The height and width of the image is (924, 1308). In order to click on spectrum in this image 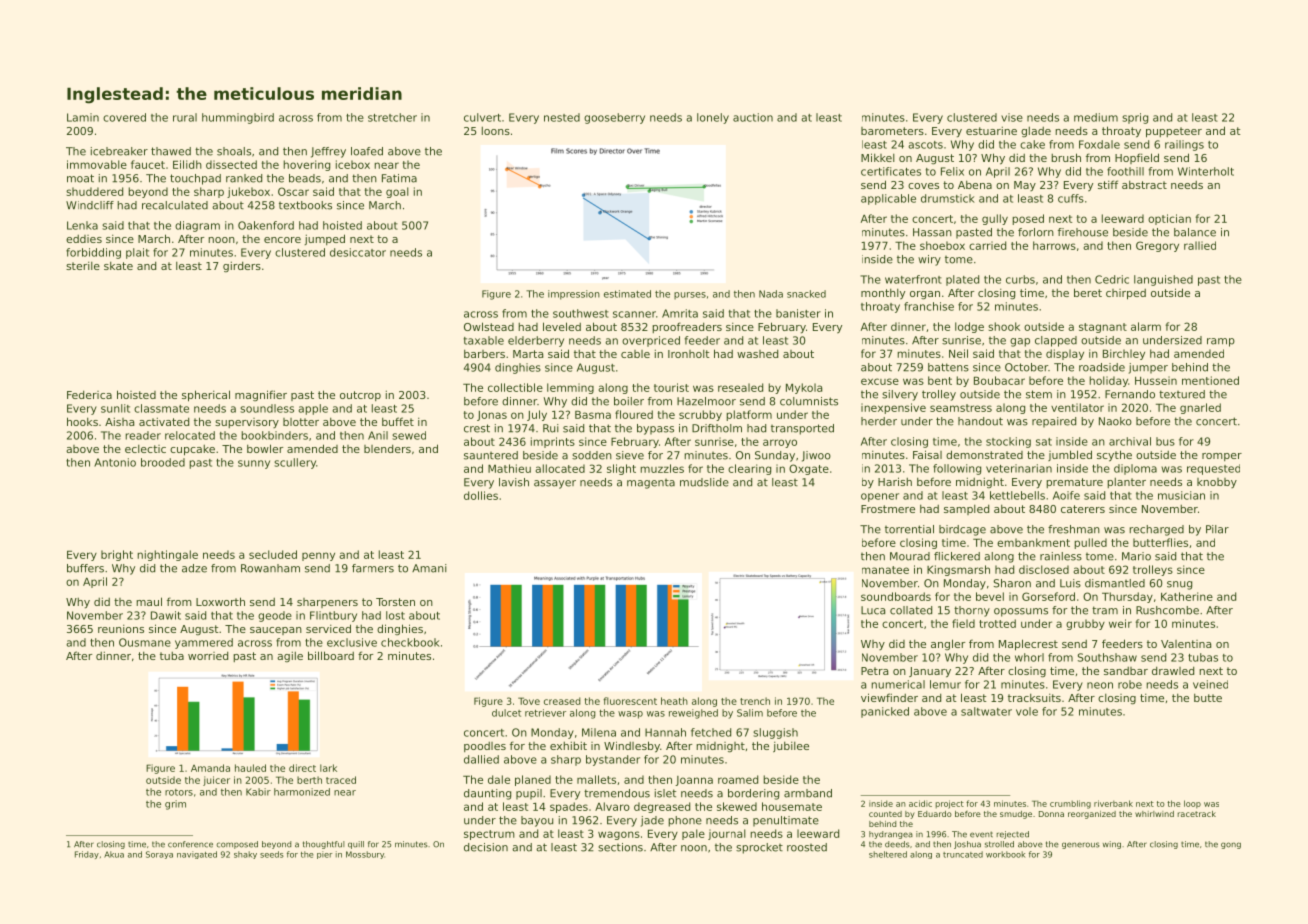, I will do `click(489, 835)`.
